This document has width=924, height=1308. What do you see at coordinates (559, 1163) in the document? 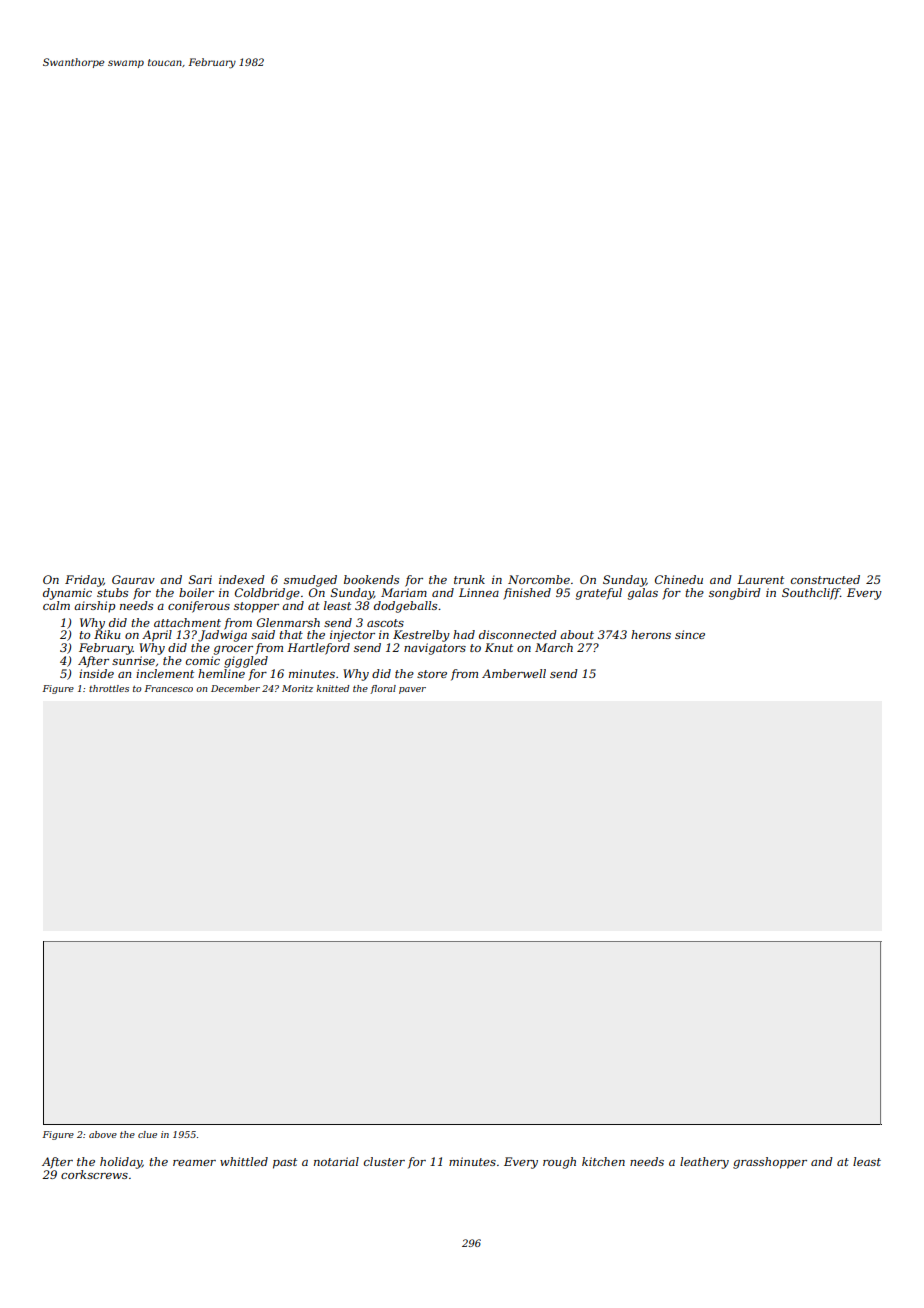
I see `rough` at bounding box center [559, 1163].
